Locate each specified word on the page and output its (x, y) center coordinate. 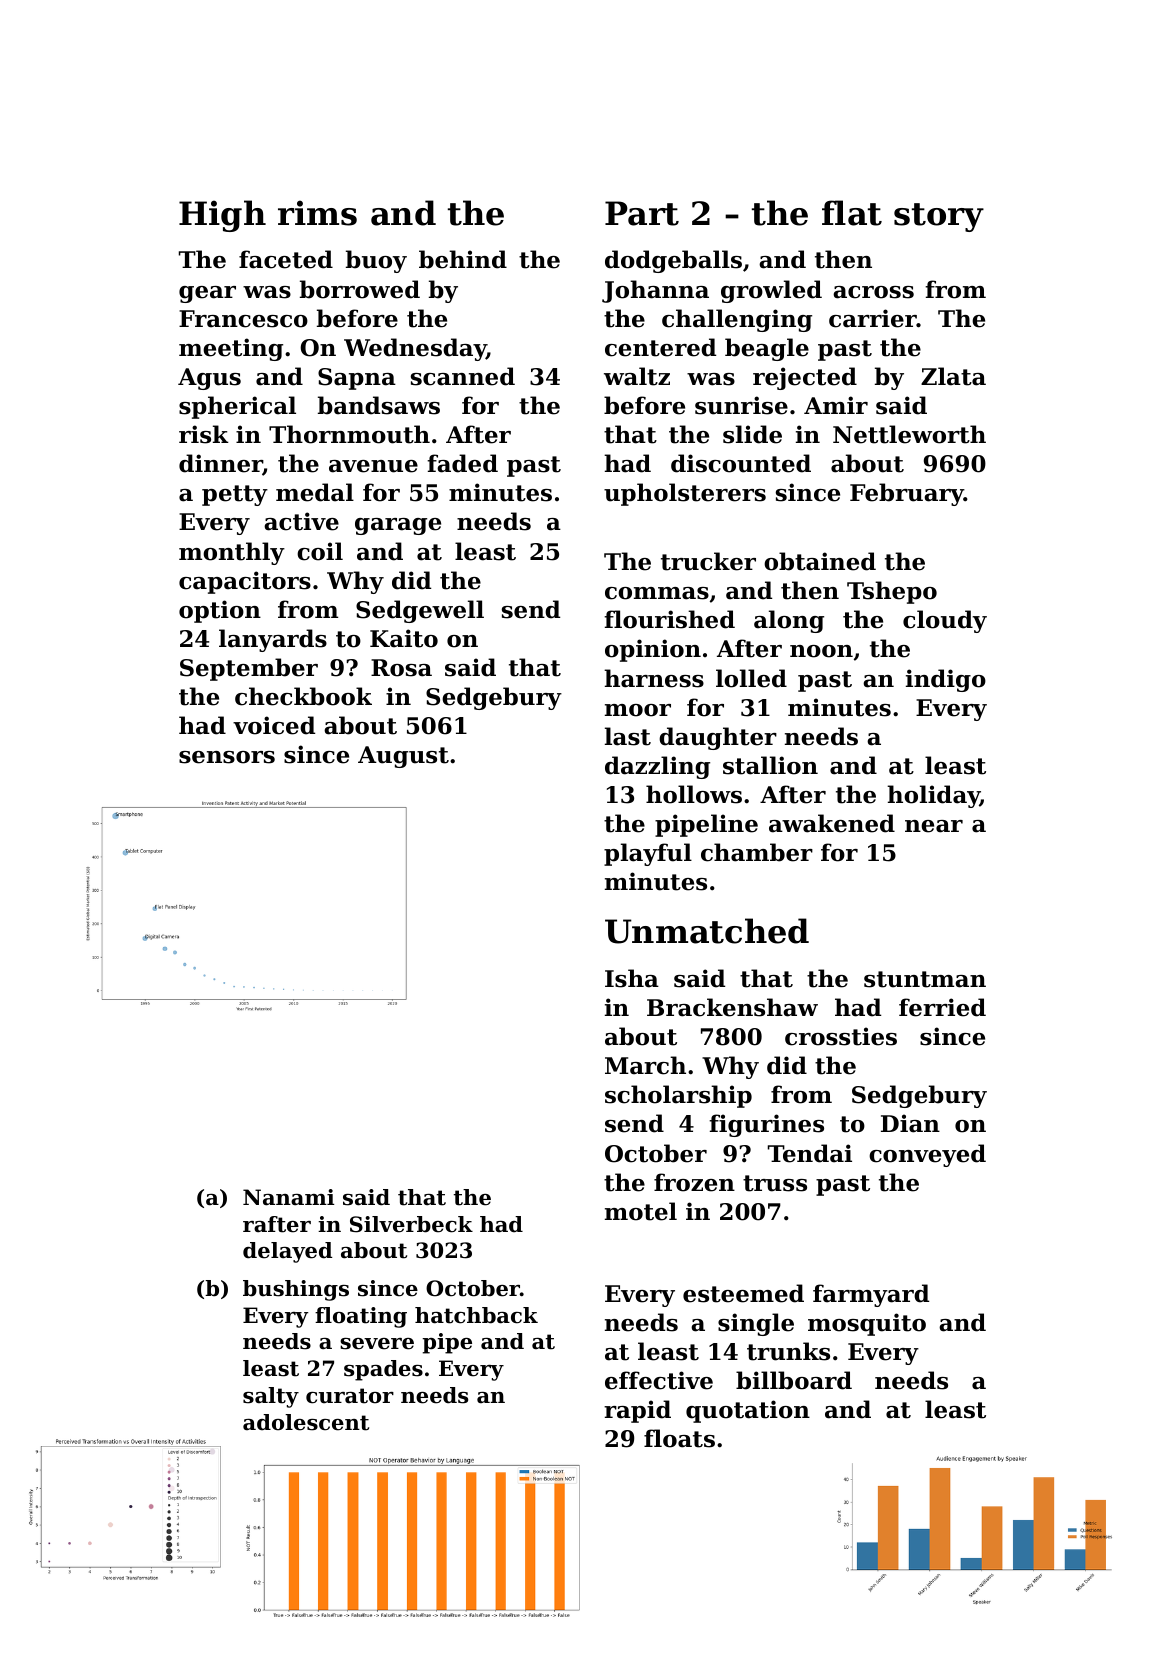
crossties (841, 1036)
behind (463, 259)
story (939, 217)
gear (207, 294)
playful (648, 854)
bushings (296, 1290)
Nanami (288, 1197)
